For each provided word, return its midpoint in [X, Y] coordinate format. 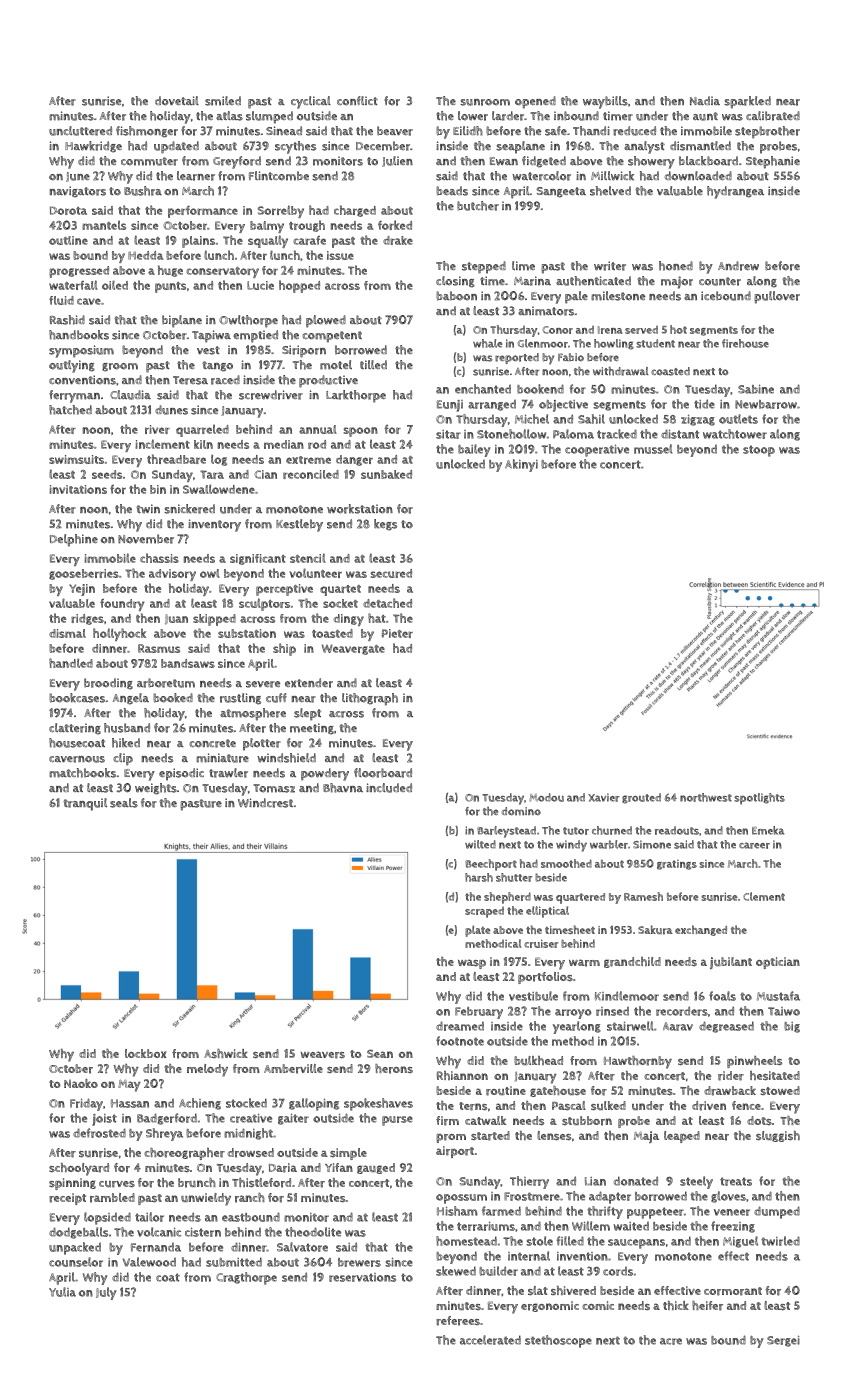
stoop [759, 451]
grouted [641, 798]
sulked [608, 1105]
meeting [312, 729]
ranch [250, 1198]
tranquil [85, 804]
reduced [634, 131]
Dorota [68, 210]
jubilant [731, 963]
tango [217, 366]
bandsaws [188, 663]
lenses [554, 1135]
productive [328, 381]
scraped [484, 912]
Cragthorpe [246, 1278]
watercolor [541, 176]
